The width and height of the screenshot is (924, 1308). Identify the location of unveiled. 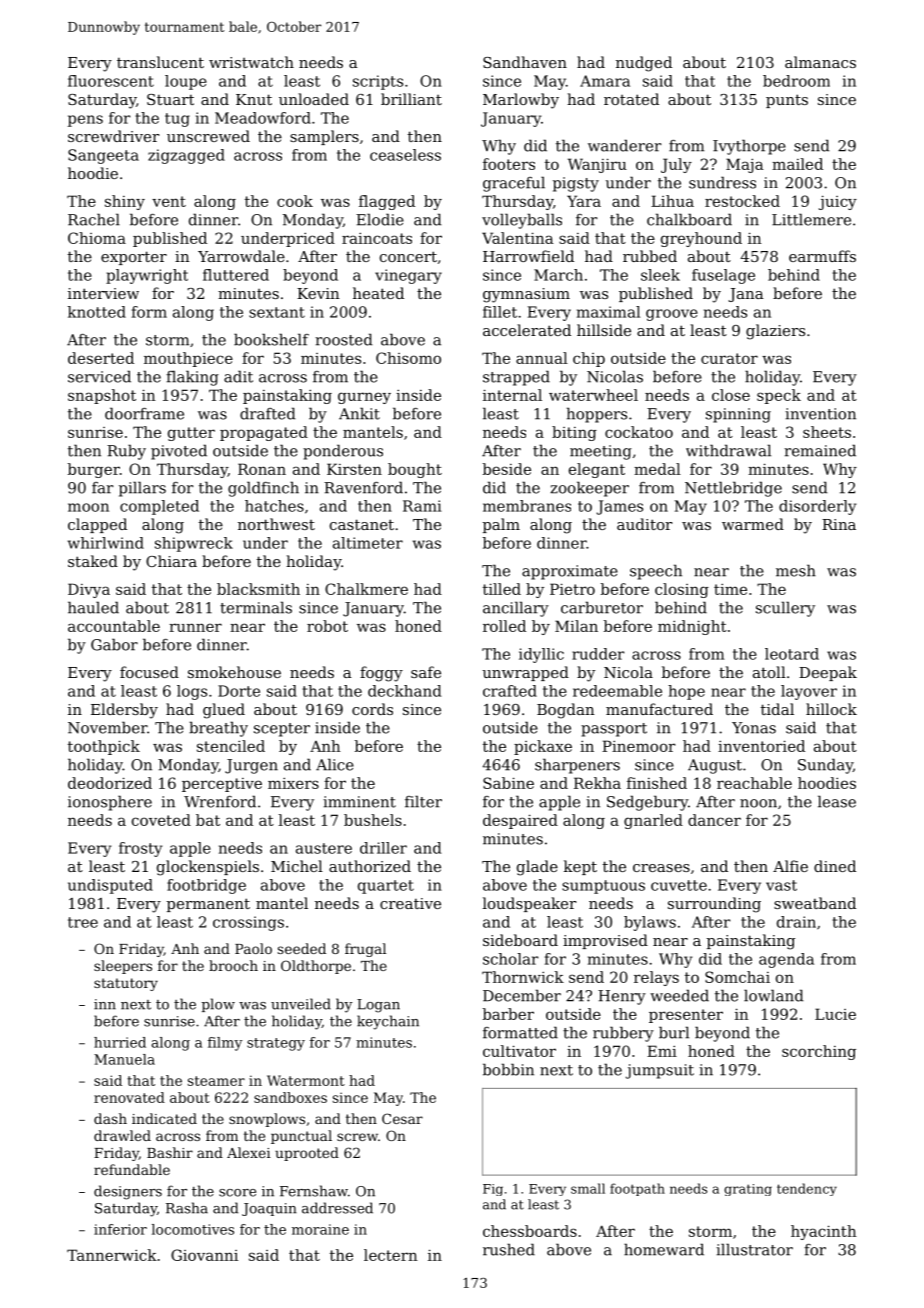
(301, 1004).
